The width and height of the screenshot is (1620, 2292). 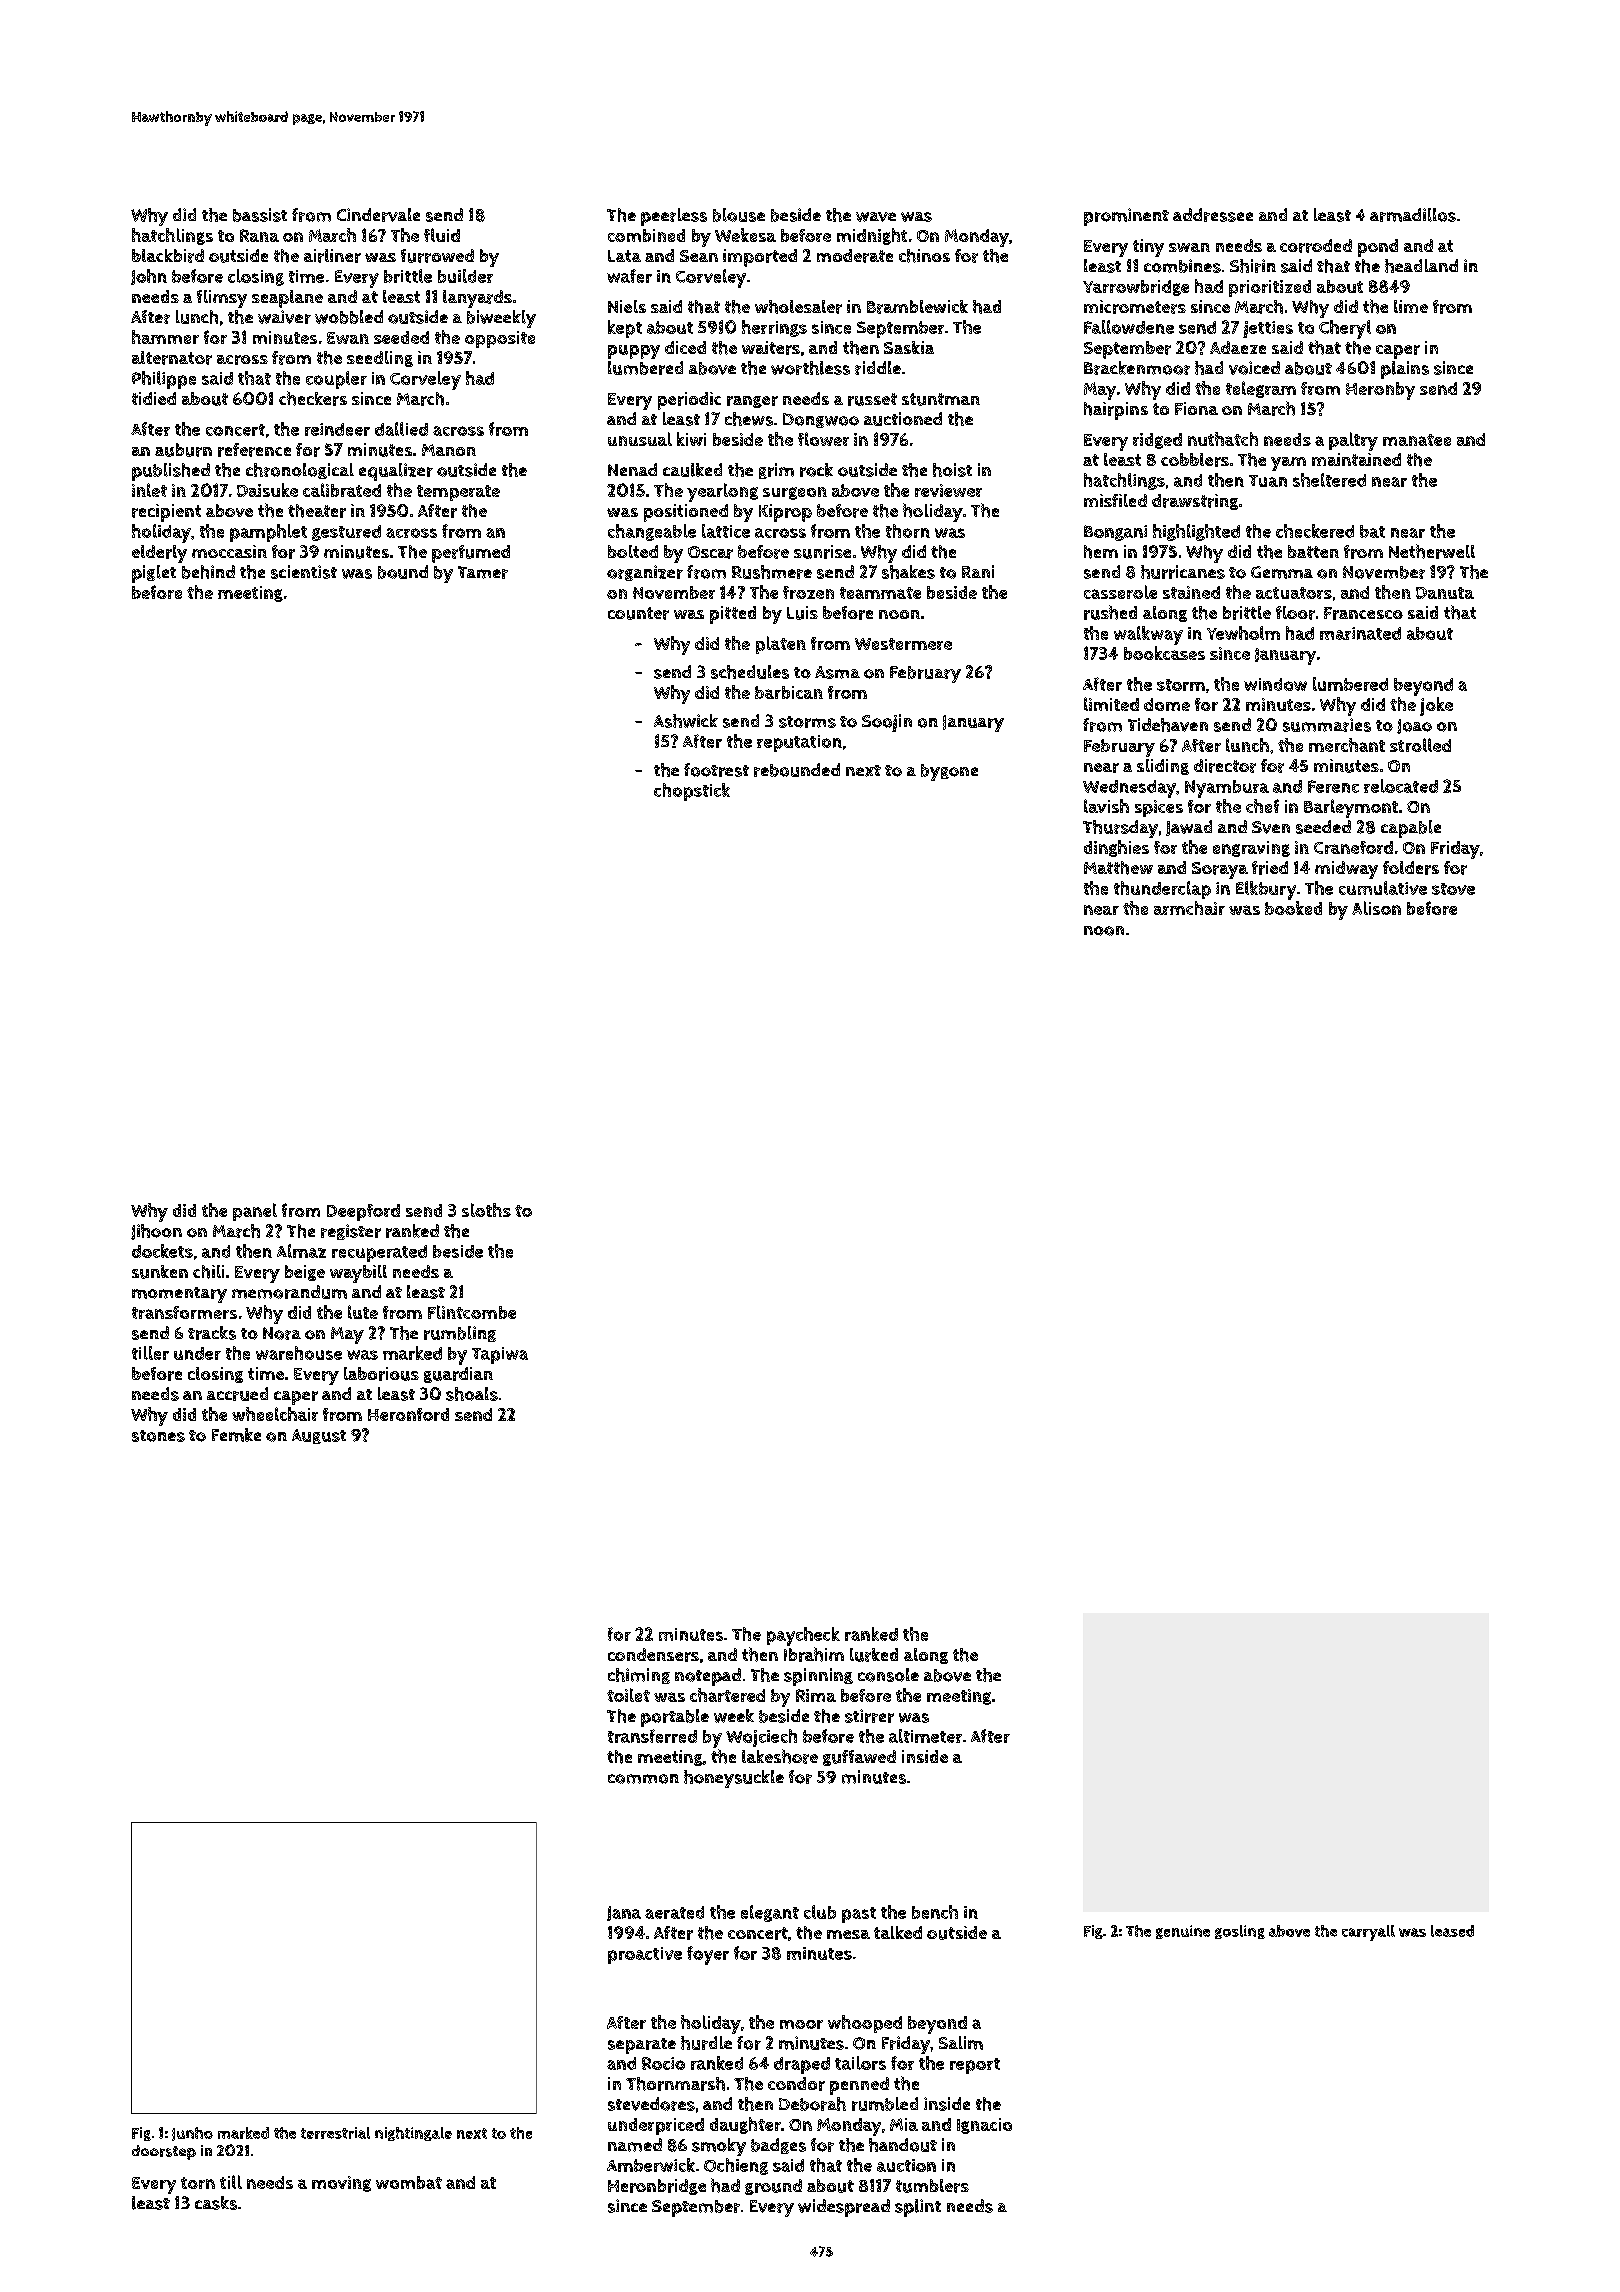 What do you see at coordinates (216, 2203) in the screenshot?
I see `casks` at bounding box center [216, 2203].
